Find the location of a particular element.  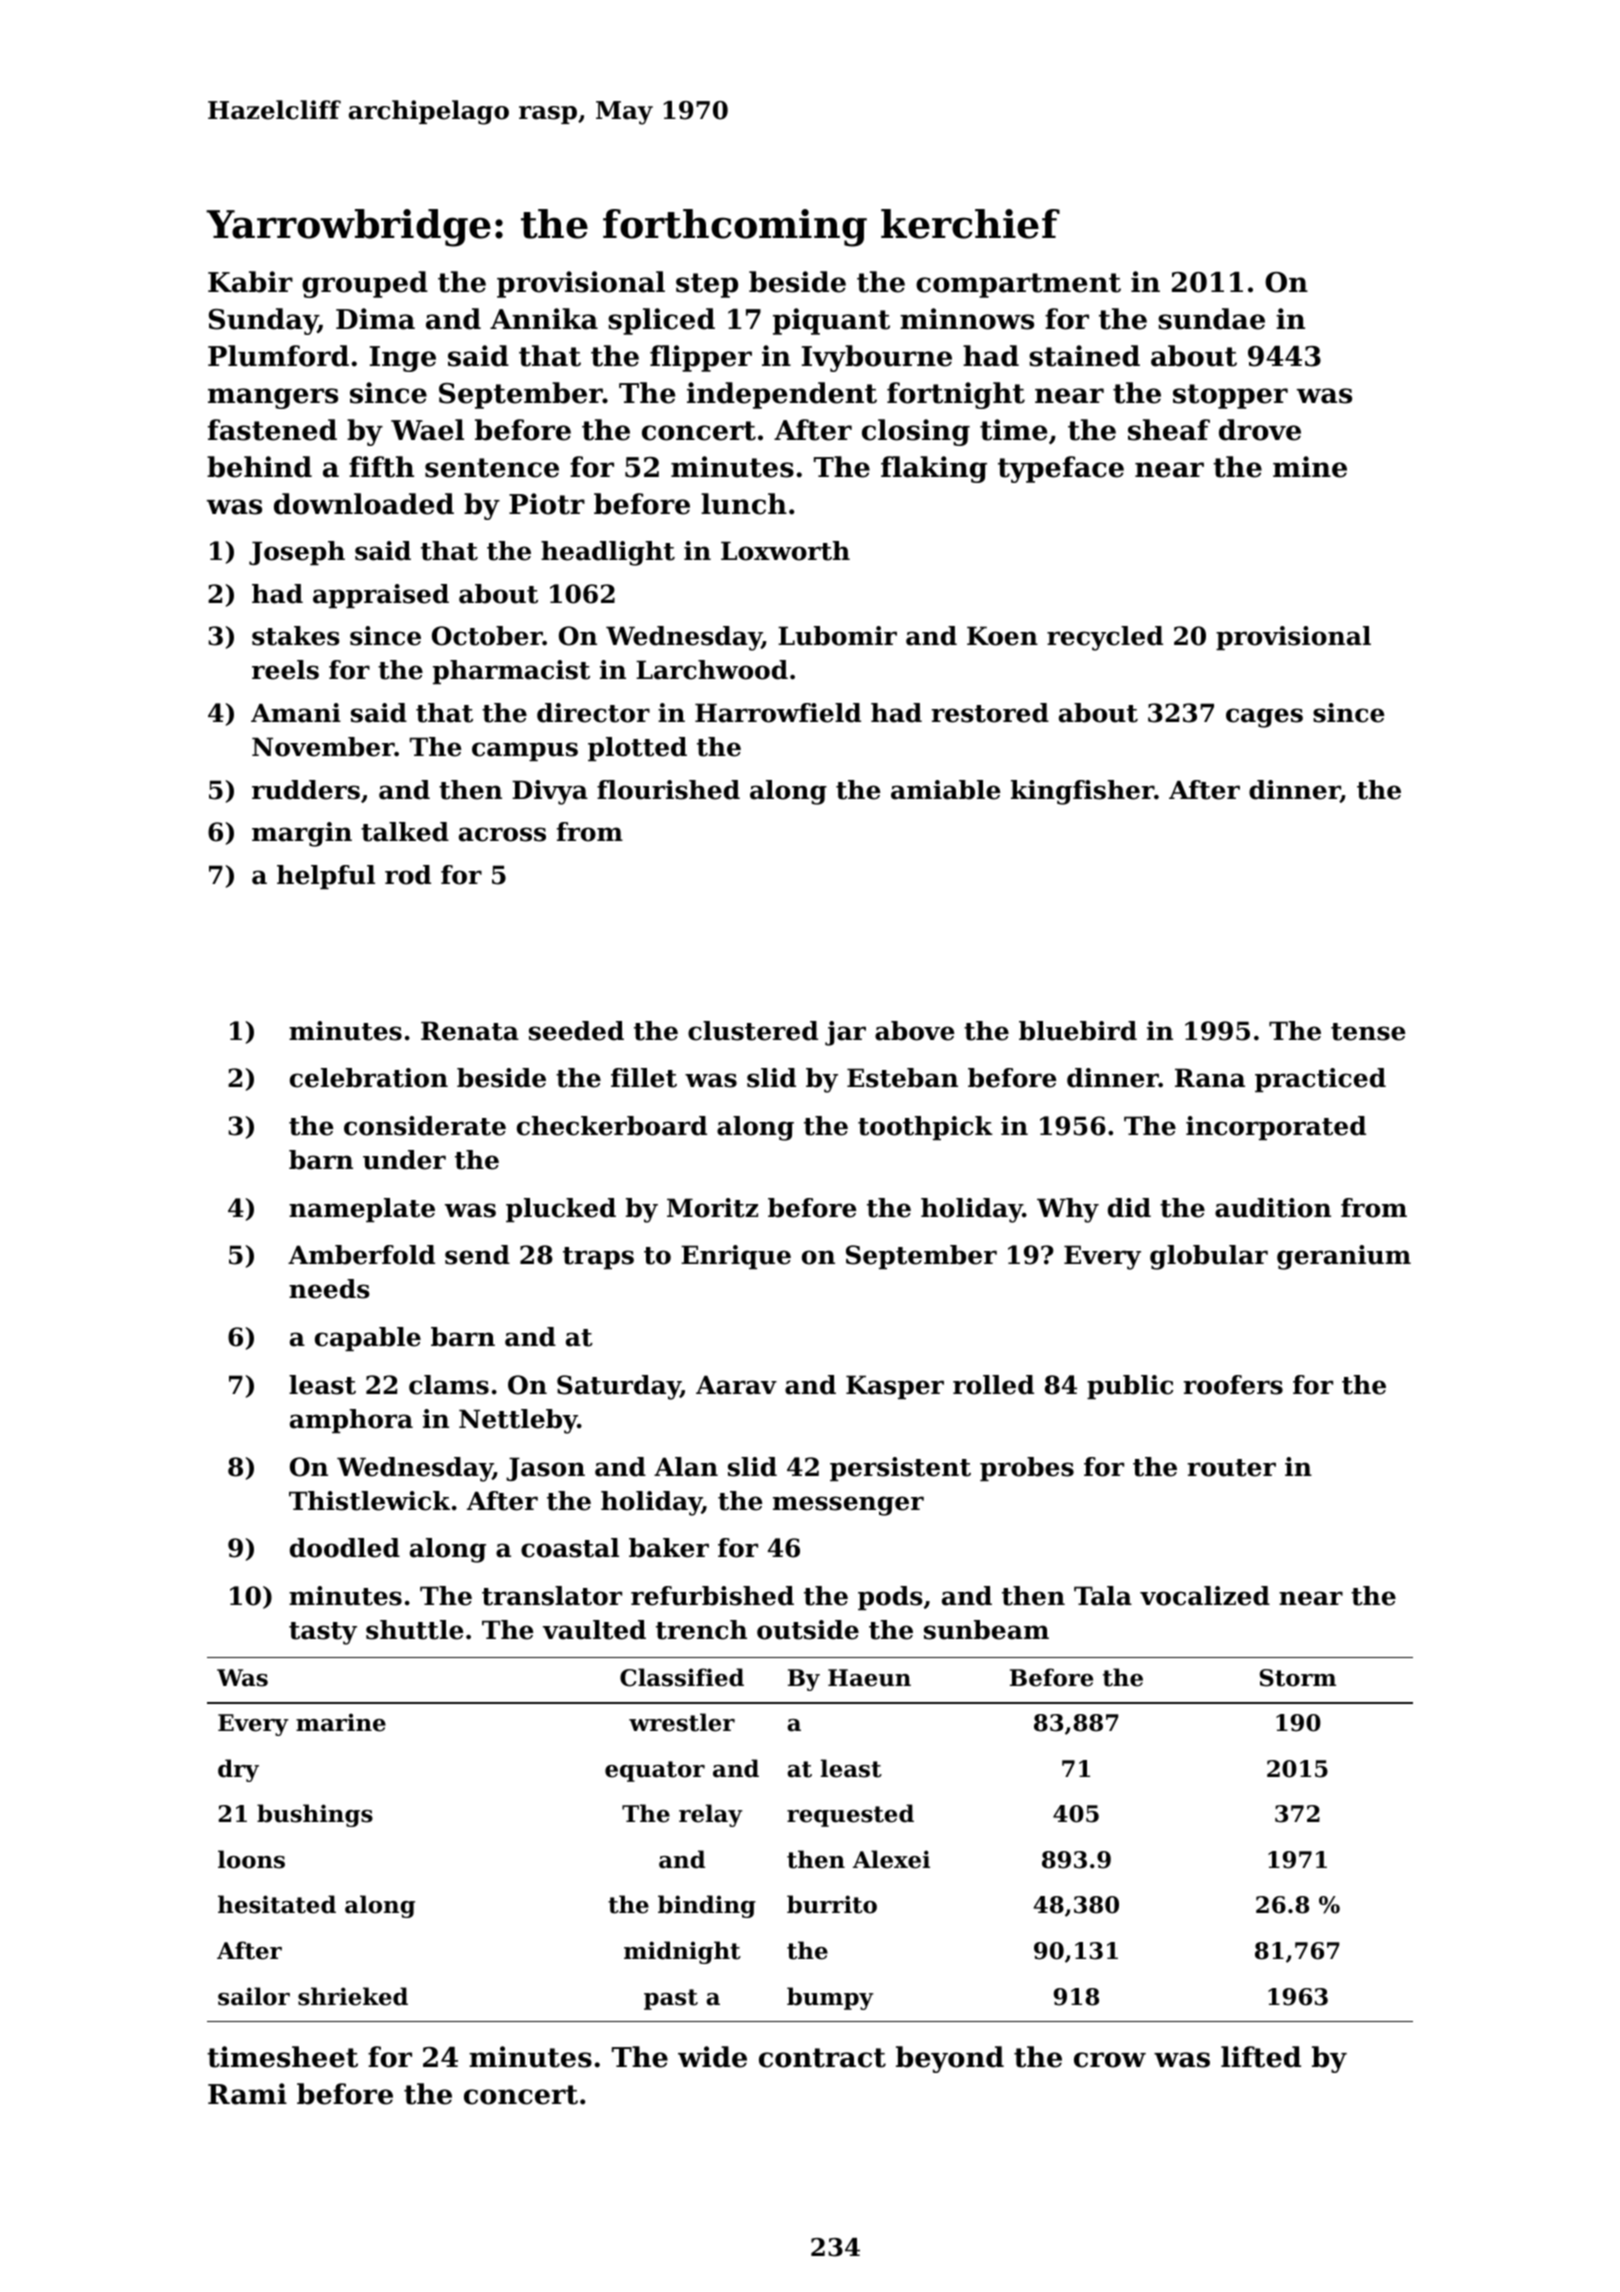

bushings is located at coordinates (315, 1815).
